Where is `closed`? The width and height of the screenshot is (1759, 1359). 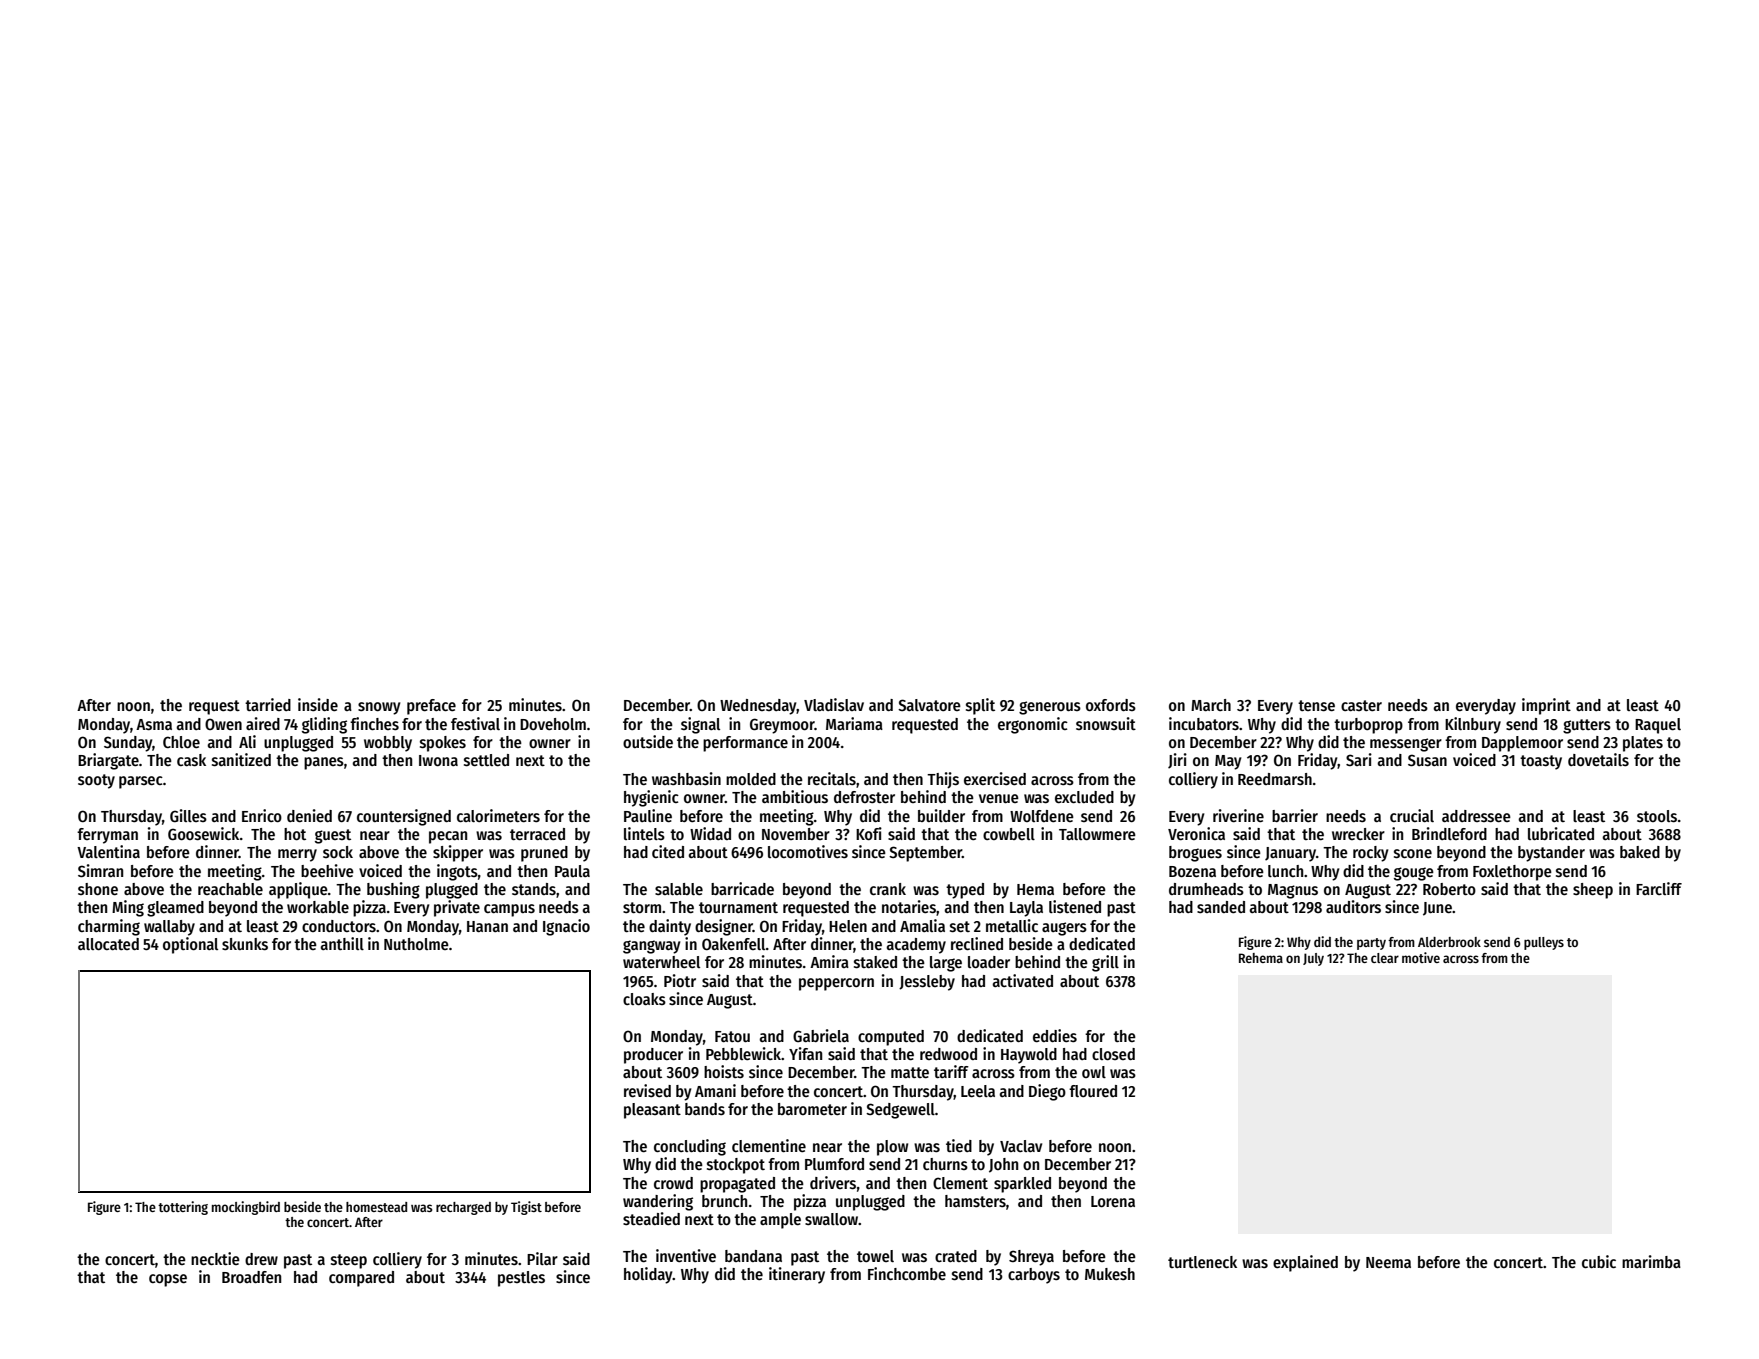 closed is located at coordinates (1113, 1054).
